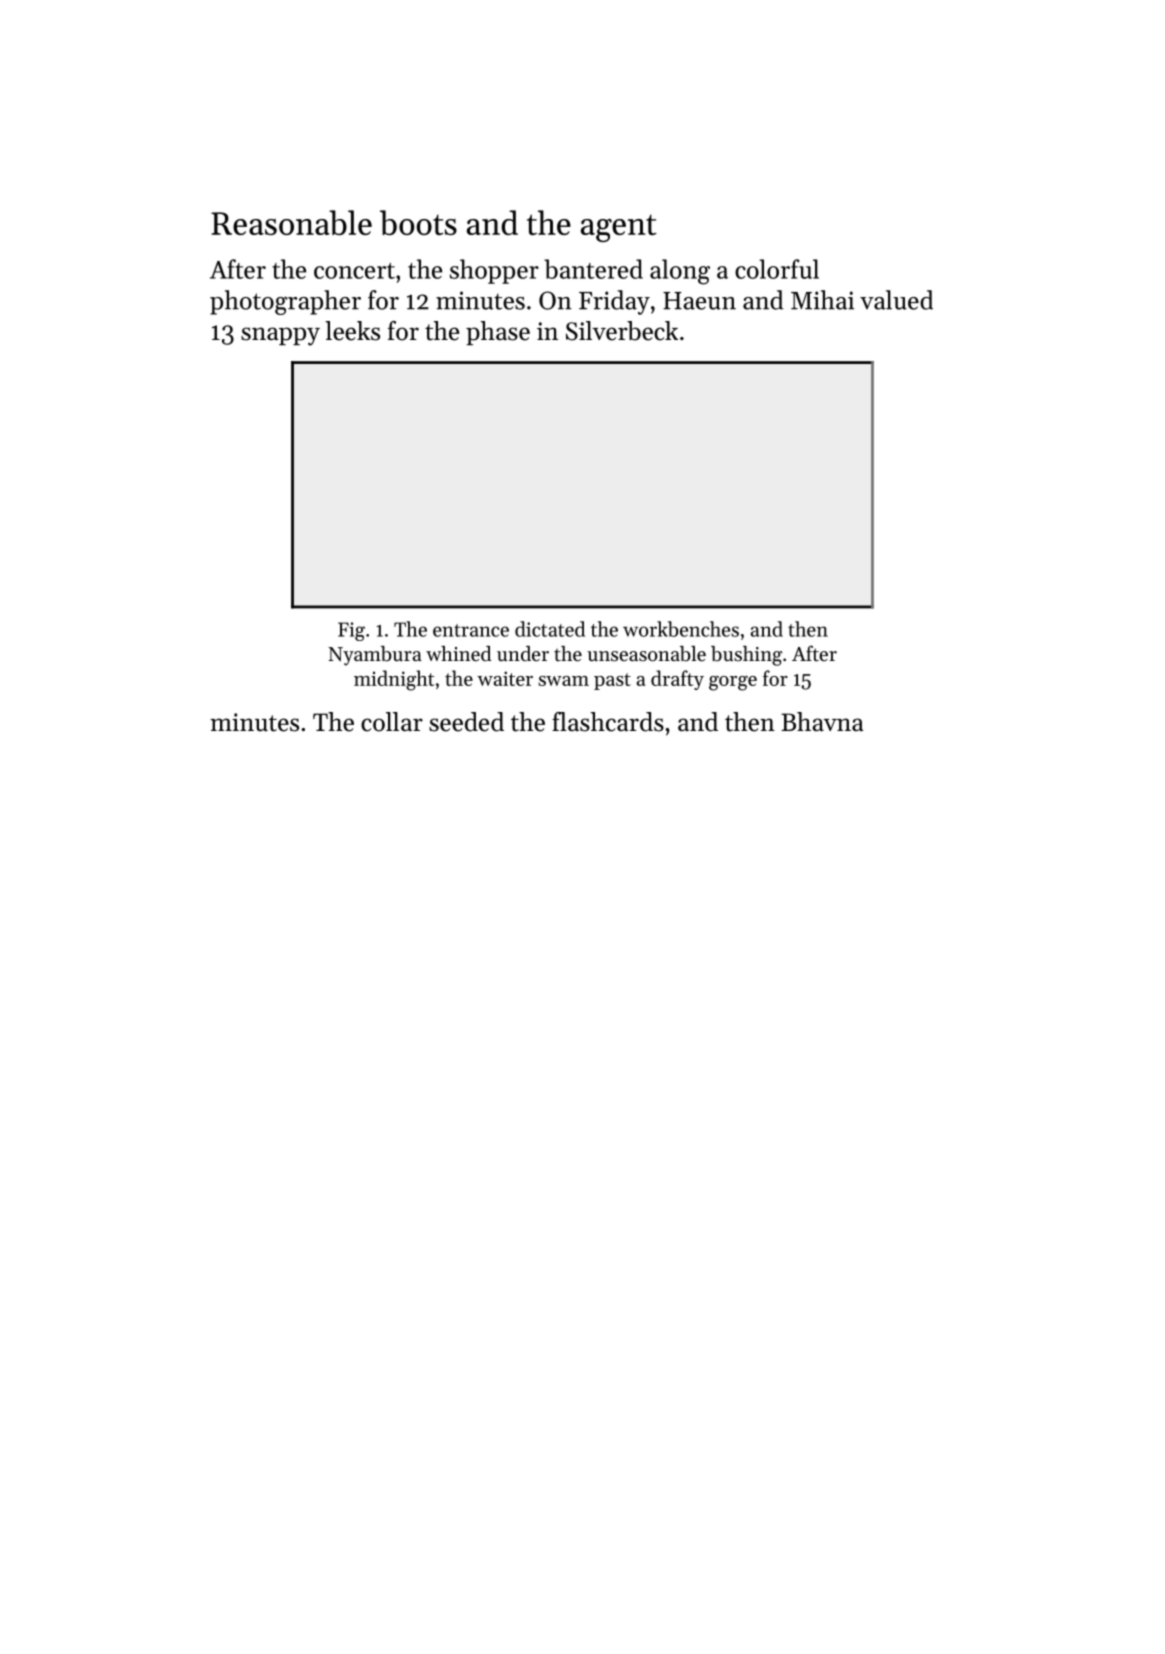 The image size is (1165, 1654). What do you see at coordinates (896, 300) in the screenshot?
I see `valued` at bounding box center [896, 300].
